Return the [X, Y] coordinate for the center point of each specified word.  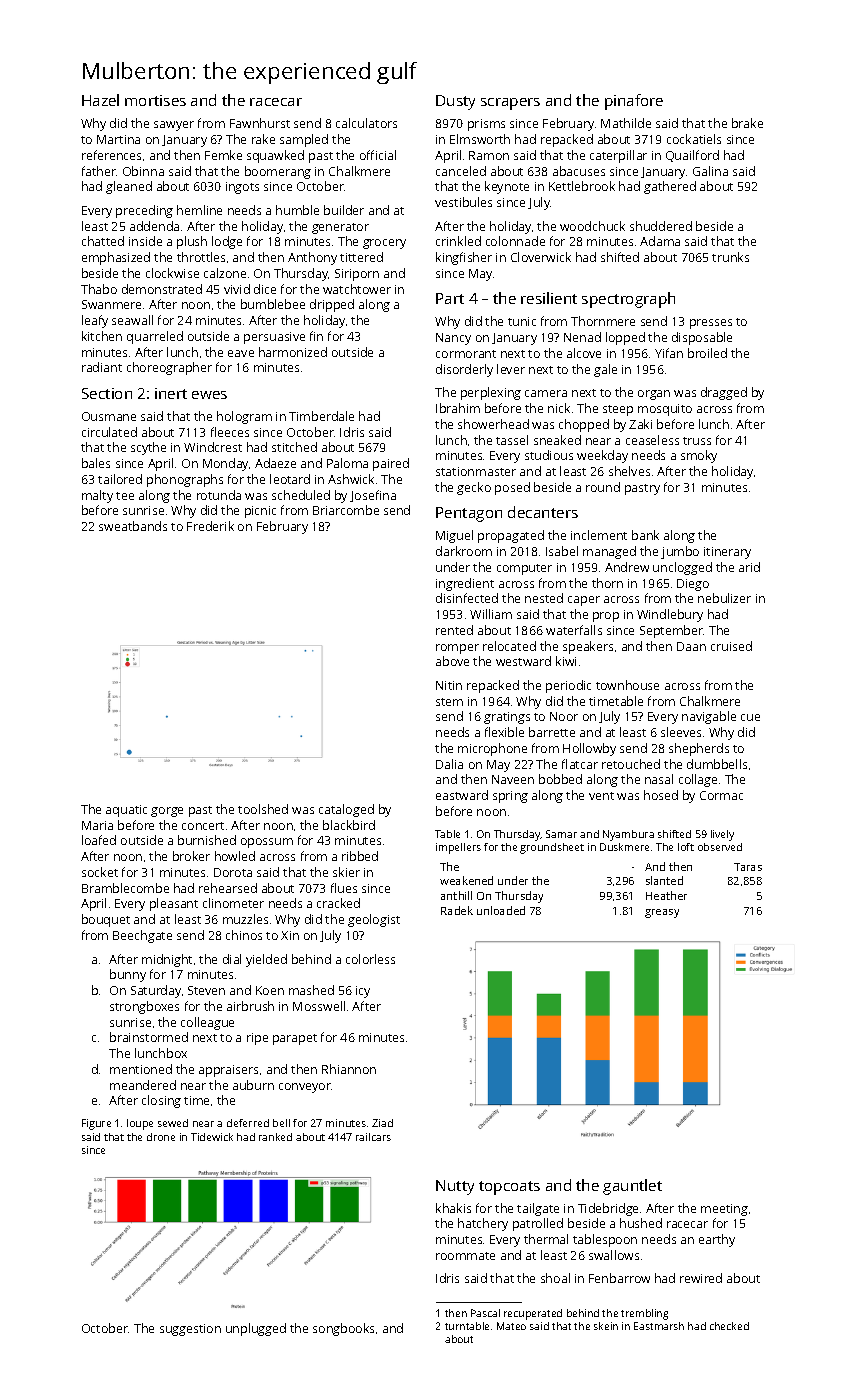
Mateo [511, 1326]
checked [729, 1326]
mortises [155, 100]
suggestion [190, 1330]
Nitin [449, 685]
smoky [699, 456]
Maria [97, 825]
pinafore [634, 102]
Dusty [455, 102]
